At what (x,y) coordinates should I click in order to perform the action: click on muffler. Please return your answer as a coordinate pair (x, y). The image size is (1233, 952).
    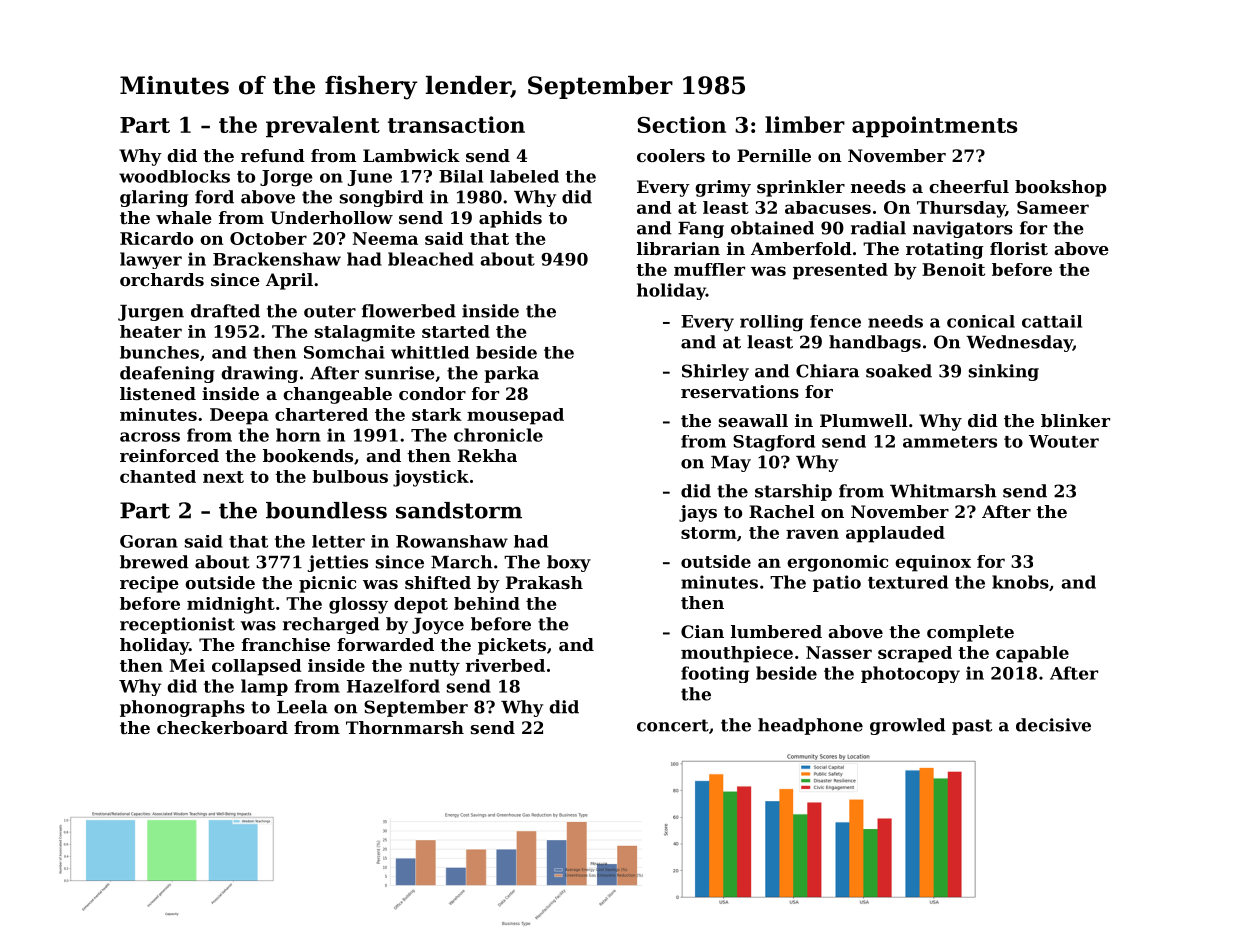
    Looking at the image, I should click on (709, 269).
